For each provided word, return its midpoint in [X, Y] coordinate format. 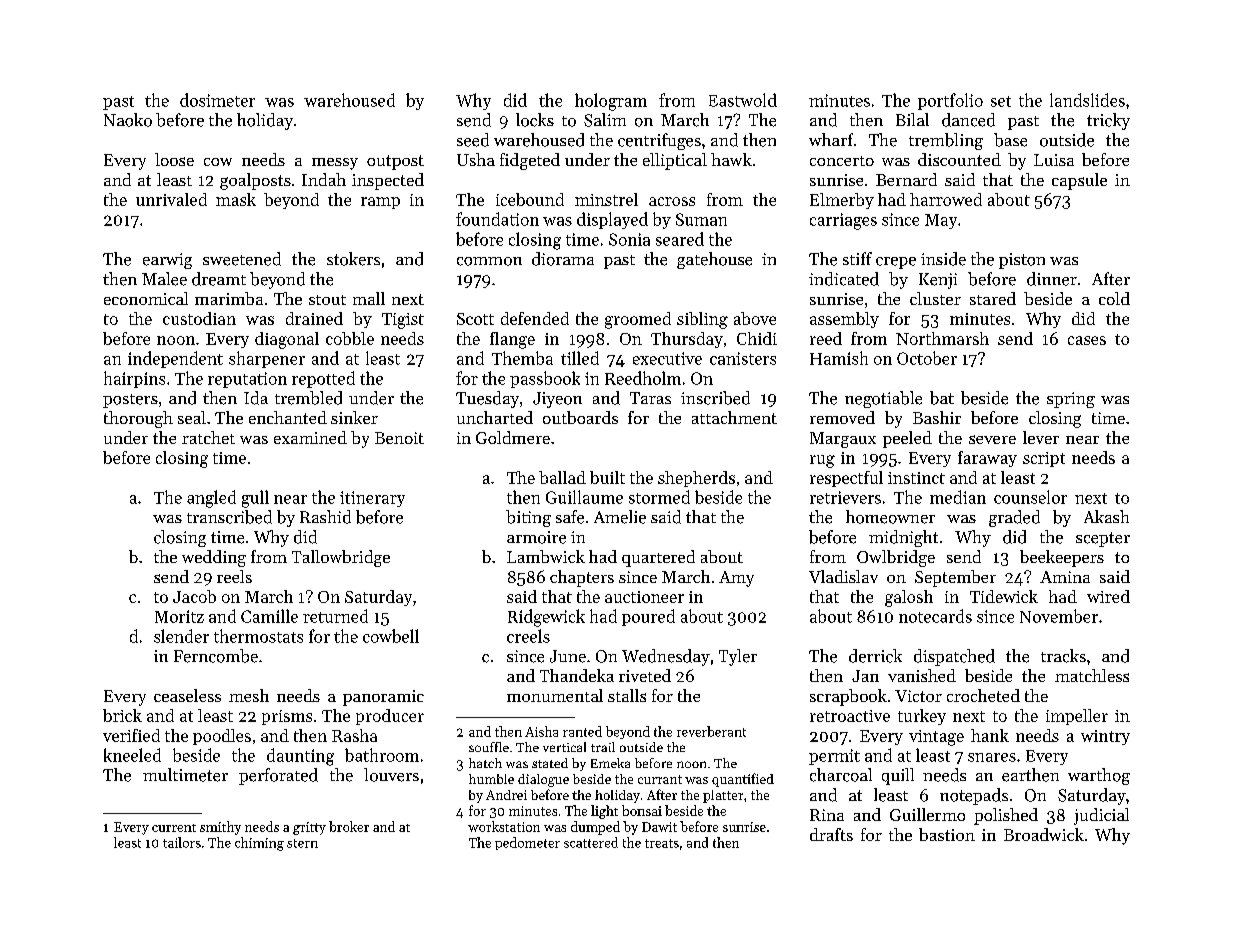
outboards [580, 417]
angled [211, 499]
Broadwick [1044, 834]
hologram [611, 102]
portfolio [950, 101]
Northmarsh [942, 338]
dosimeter [217, 100]
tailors [182, 842]
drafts [831, 834]
